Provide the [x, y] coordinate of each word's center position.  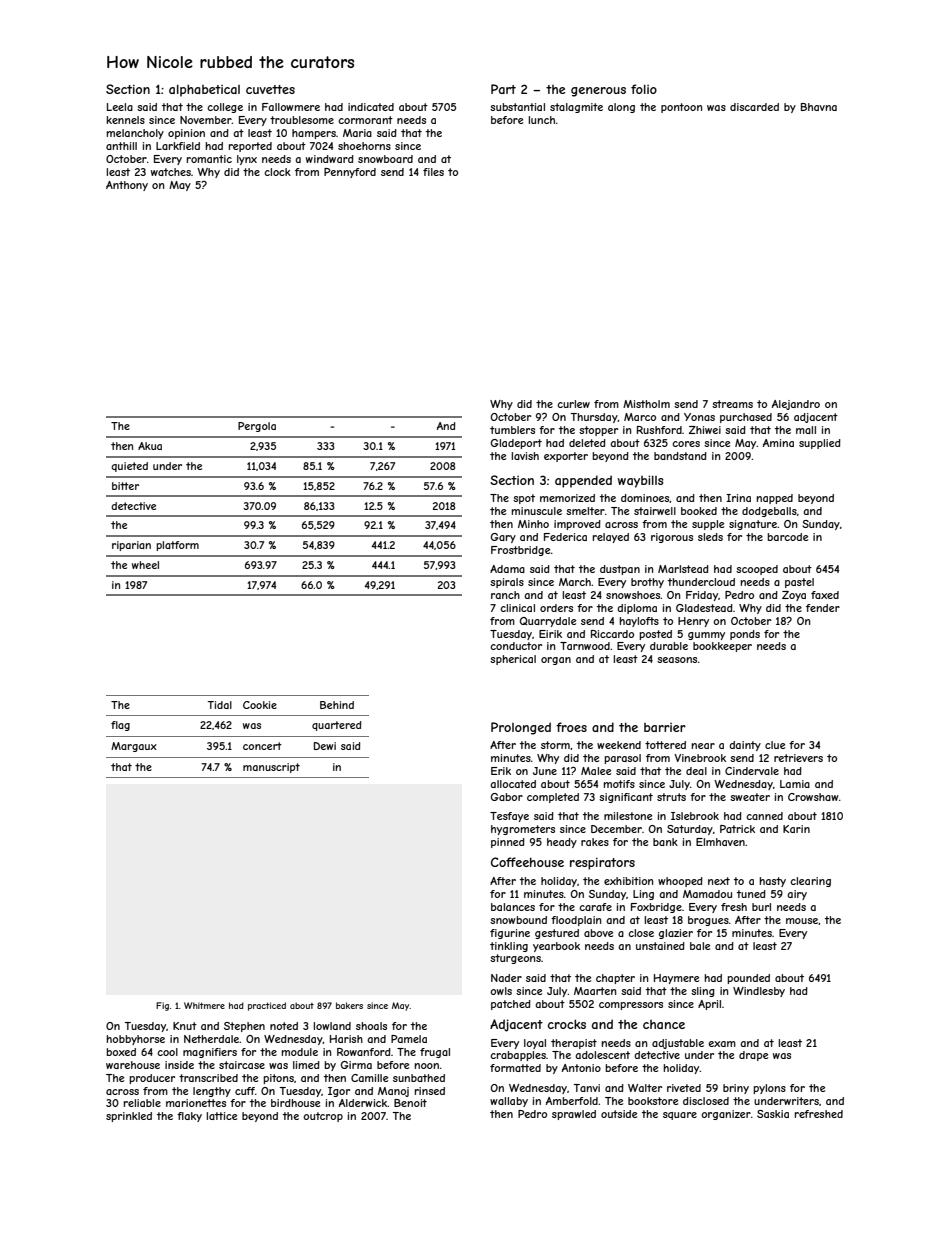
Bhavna [819, 107]
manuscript [271, 768]
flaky [189, 1117]
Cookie [260, 705]
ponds [745, 635]
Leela [120, 107]
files [433, 172]
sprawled [574, 1115]
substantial [517, 107]
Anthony [127, 186]
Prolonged [521, 728]
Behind [337, 705]
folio [644, 89]
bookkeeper [722, 647]
